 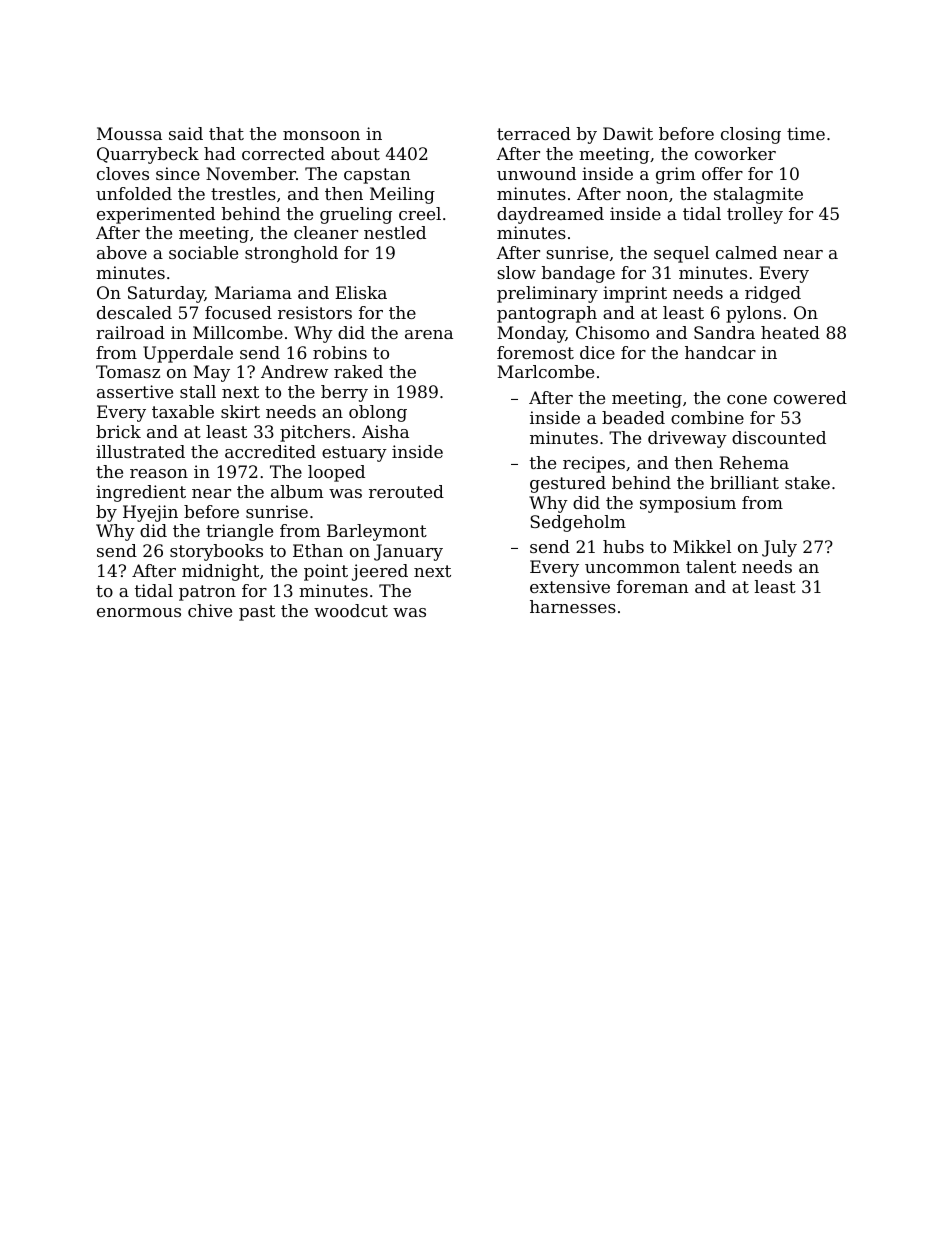 I want to click on woodcut, so click(x=351, y=610).
